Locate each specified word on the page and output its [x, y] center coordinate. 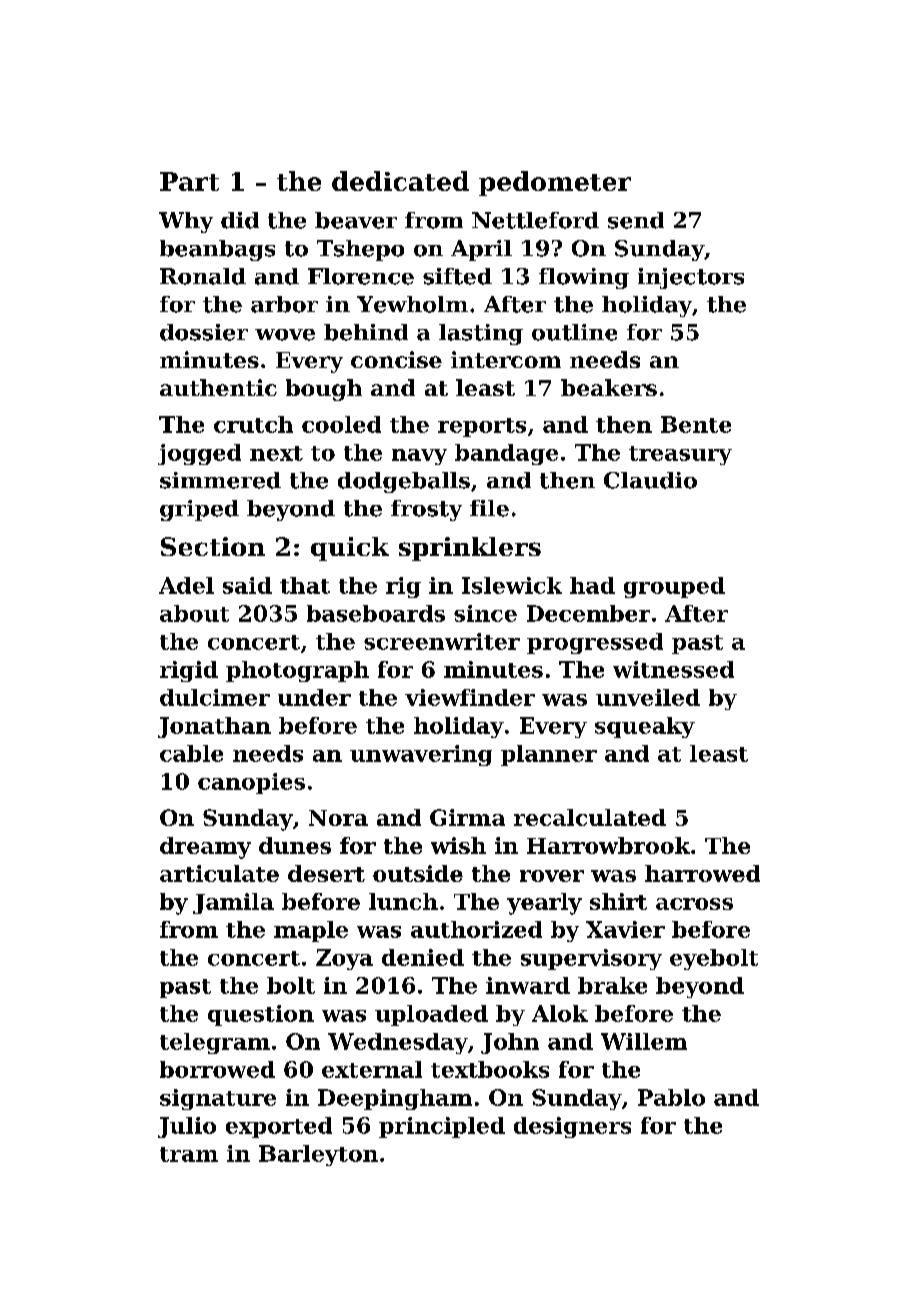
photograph [297, 671]
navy [419, 457]
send [636, 220]
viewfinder [470, 697]
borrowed [217, 1069]
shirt [618, 901]
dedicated [400, 181]
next [276, 453]
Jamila [233, 903]
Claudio [650, 480]
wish [458, 845]
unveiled [648, 697]
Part [189, 181]
